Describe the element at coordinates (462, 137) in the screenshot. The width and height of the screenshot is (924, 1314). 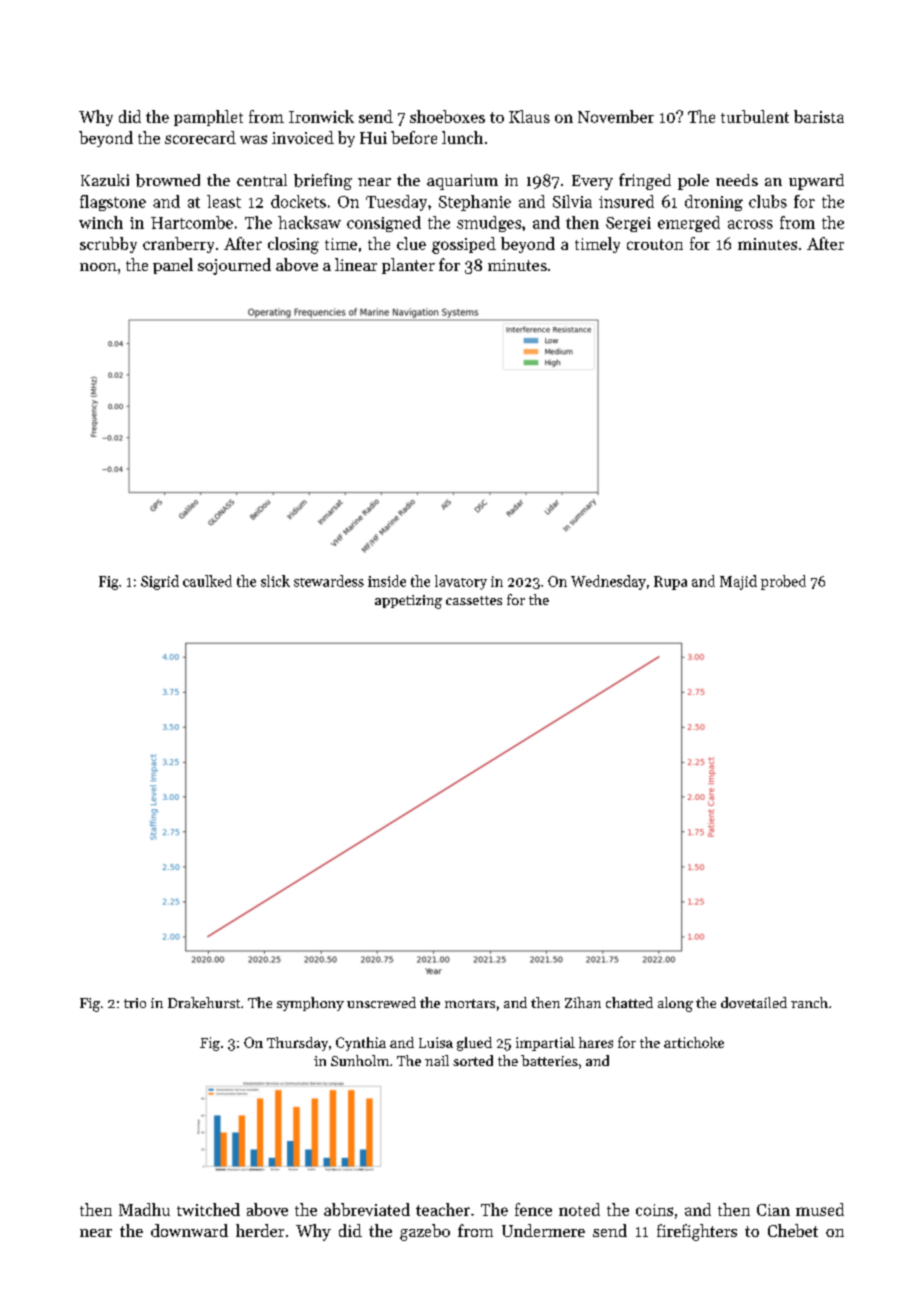
I see `lunch` at that location.
